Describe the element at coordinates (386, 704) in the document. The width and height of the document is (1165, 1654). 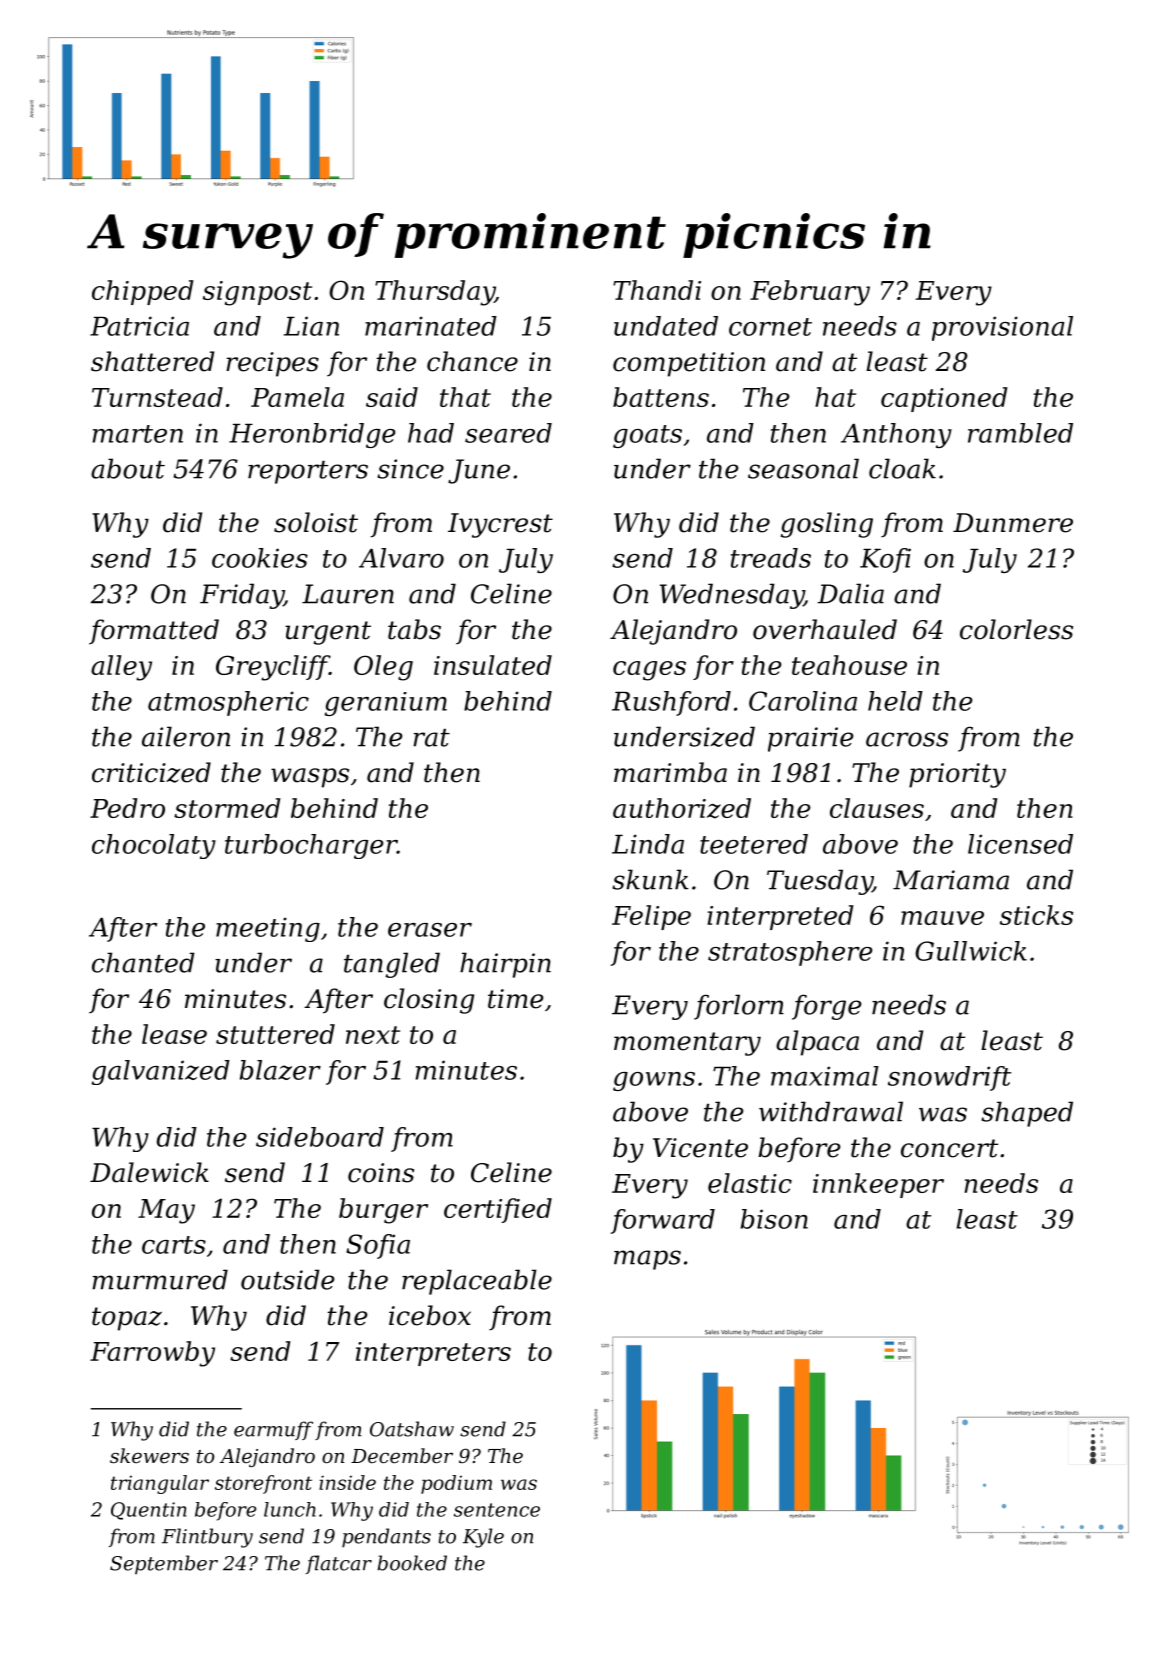
I see `geranium` at that location.
